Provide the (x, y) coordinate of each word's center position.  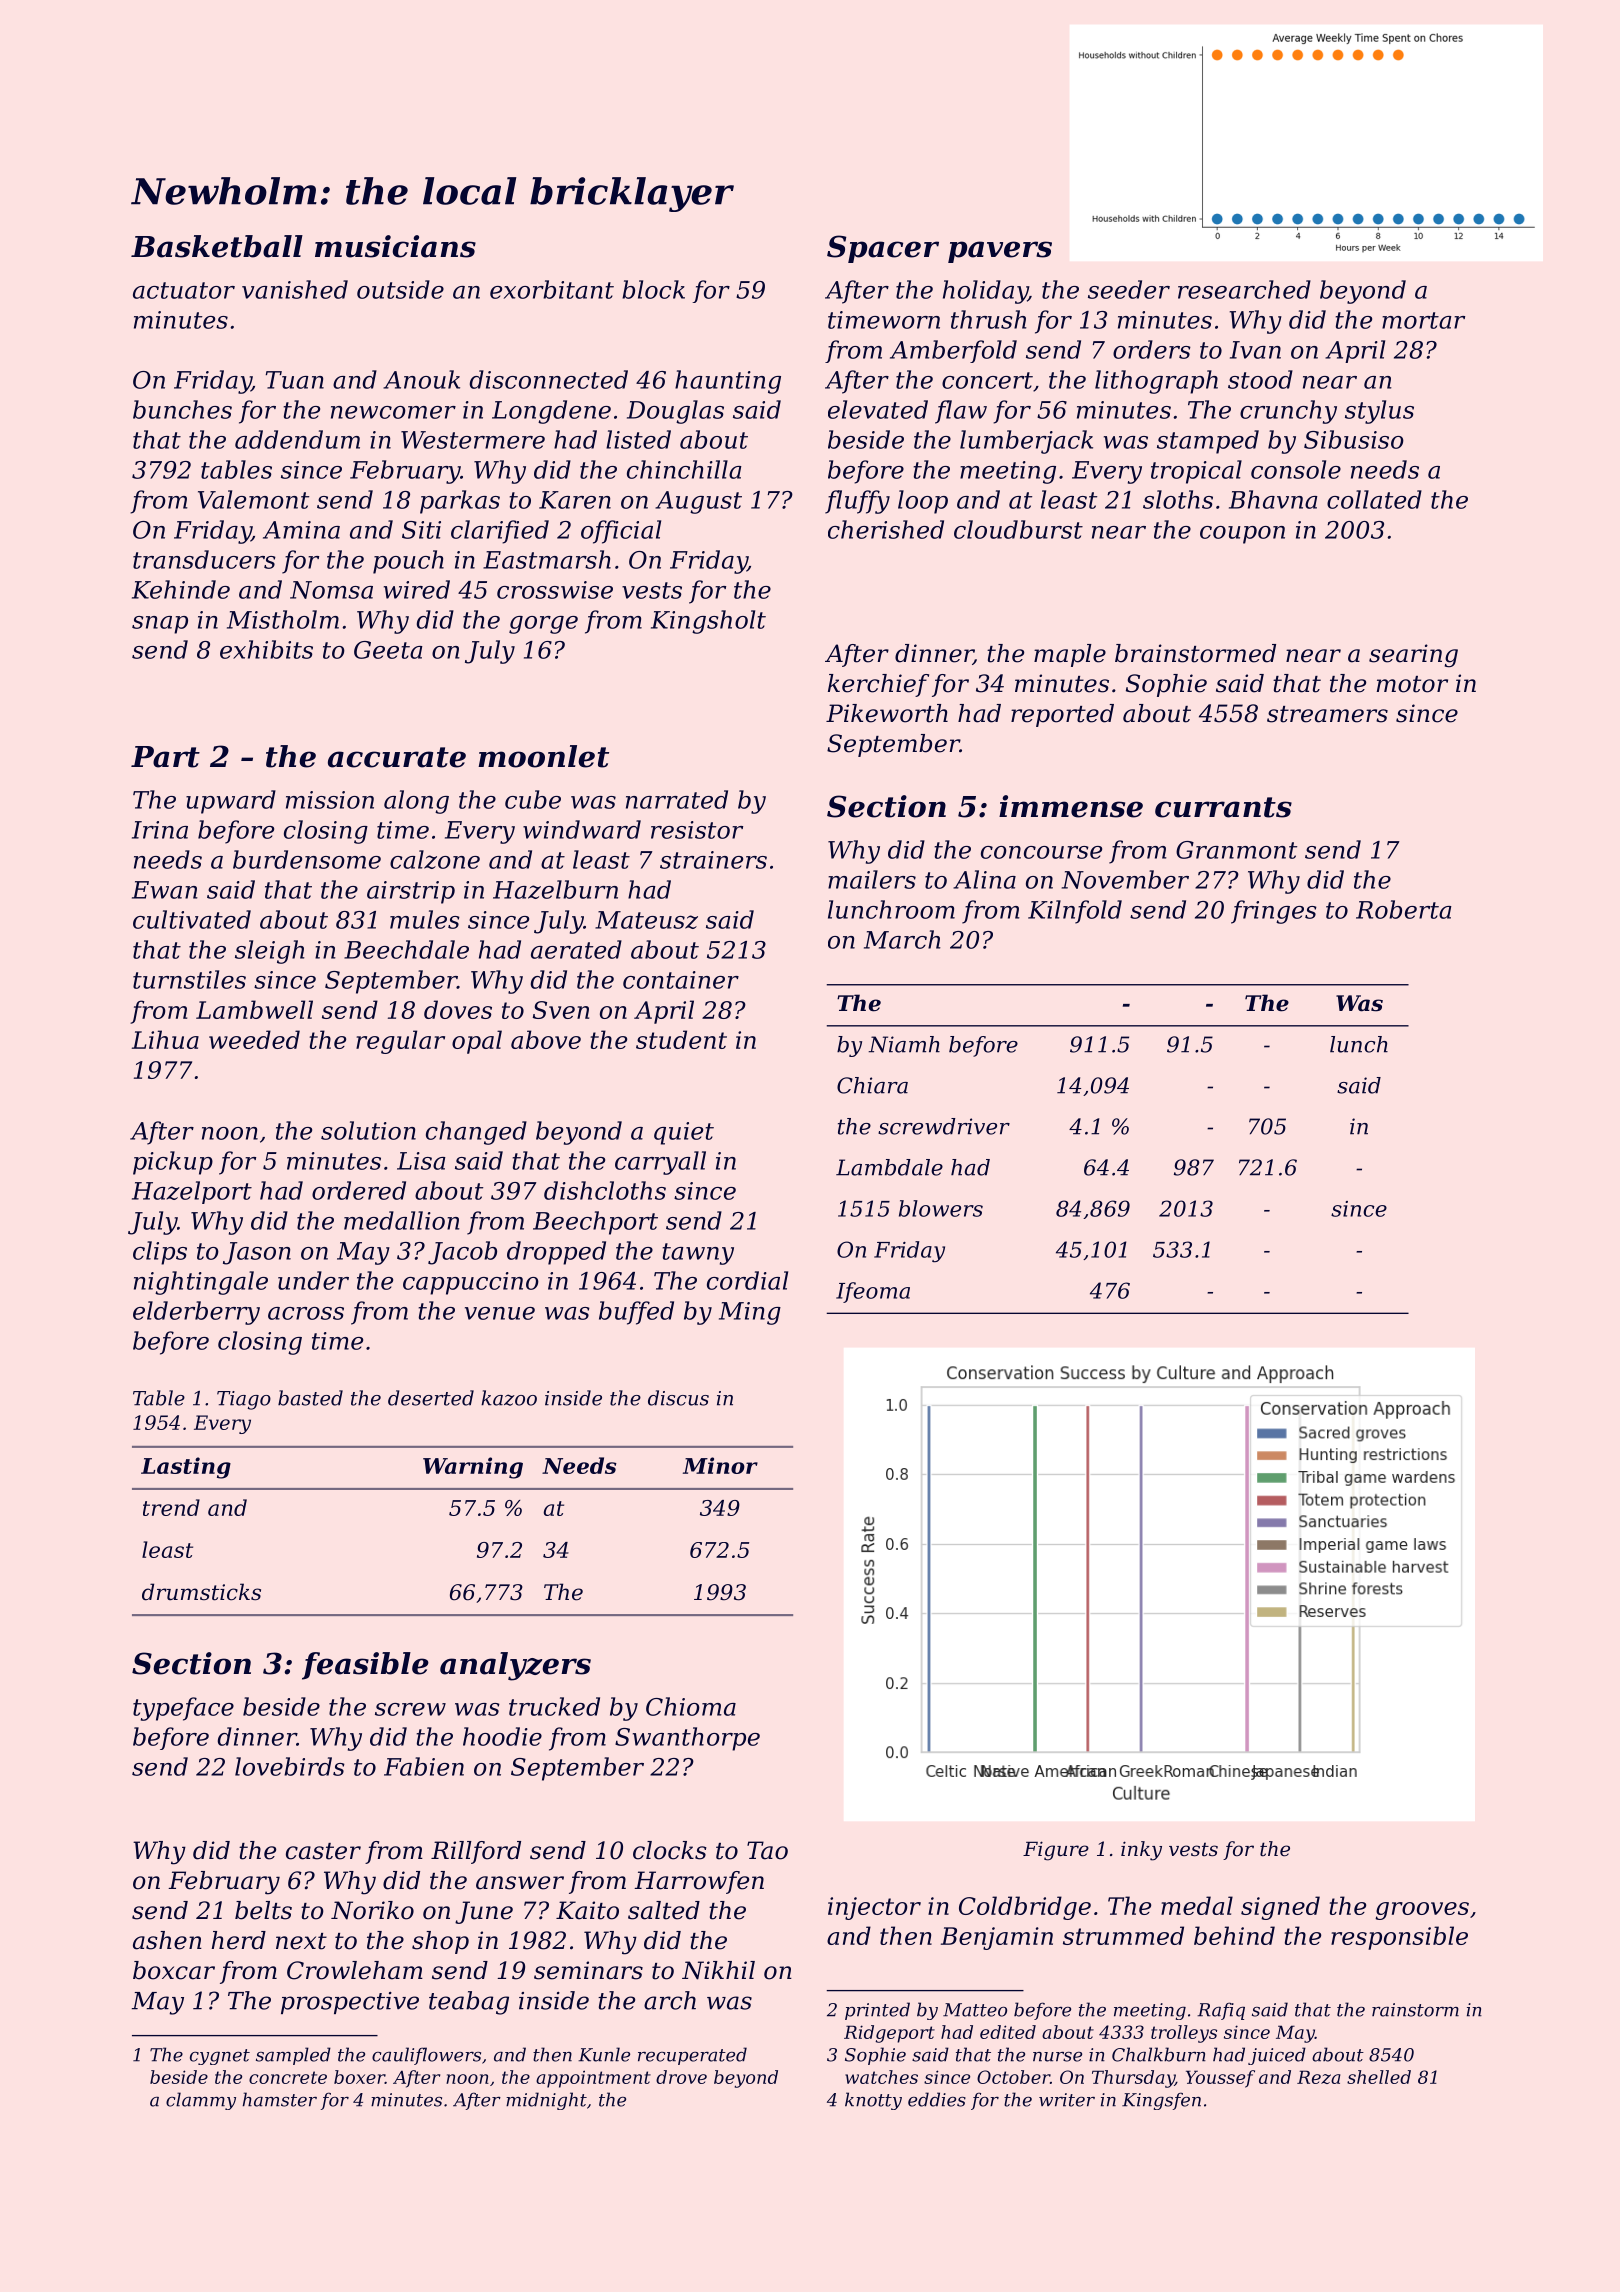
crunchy (1288, 412)
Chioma (691, 1706)
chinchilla (684, 469)
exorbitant (552, 289)
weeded (254, 1039)
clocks (670, 1850)
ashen (167, 1940)
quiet (684, 1133)
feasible (365, 1666)
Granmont (1236, 850)
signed (1280, 1908)
